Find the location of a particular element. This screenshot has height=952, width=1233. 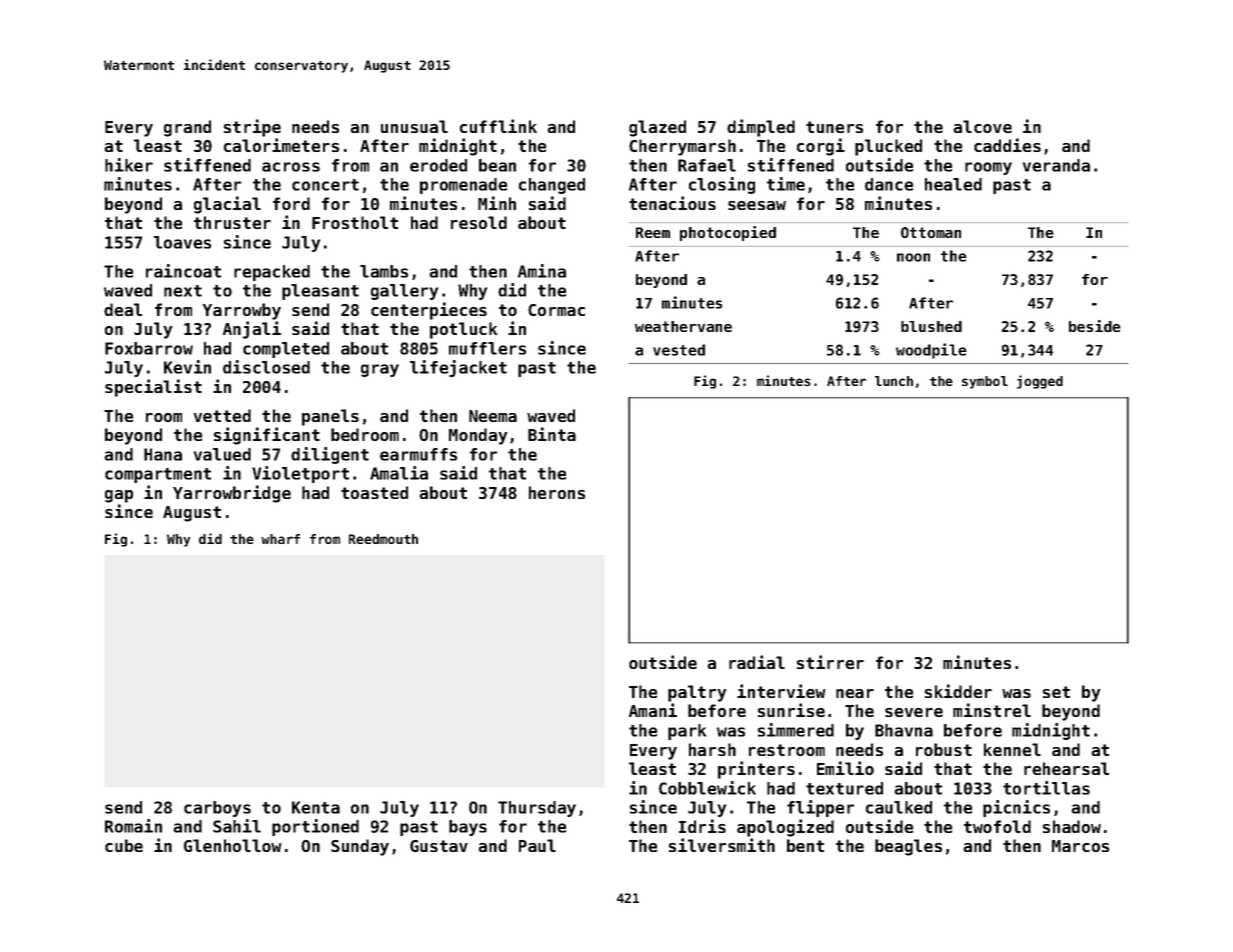

Minh is located at coordinates (497, 203).
